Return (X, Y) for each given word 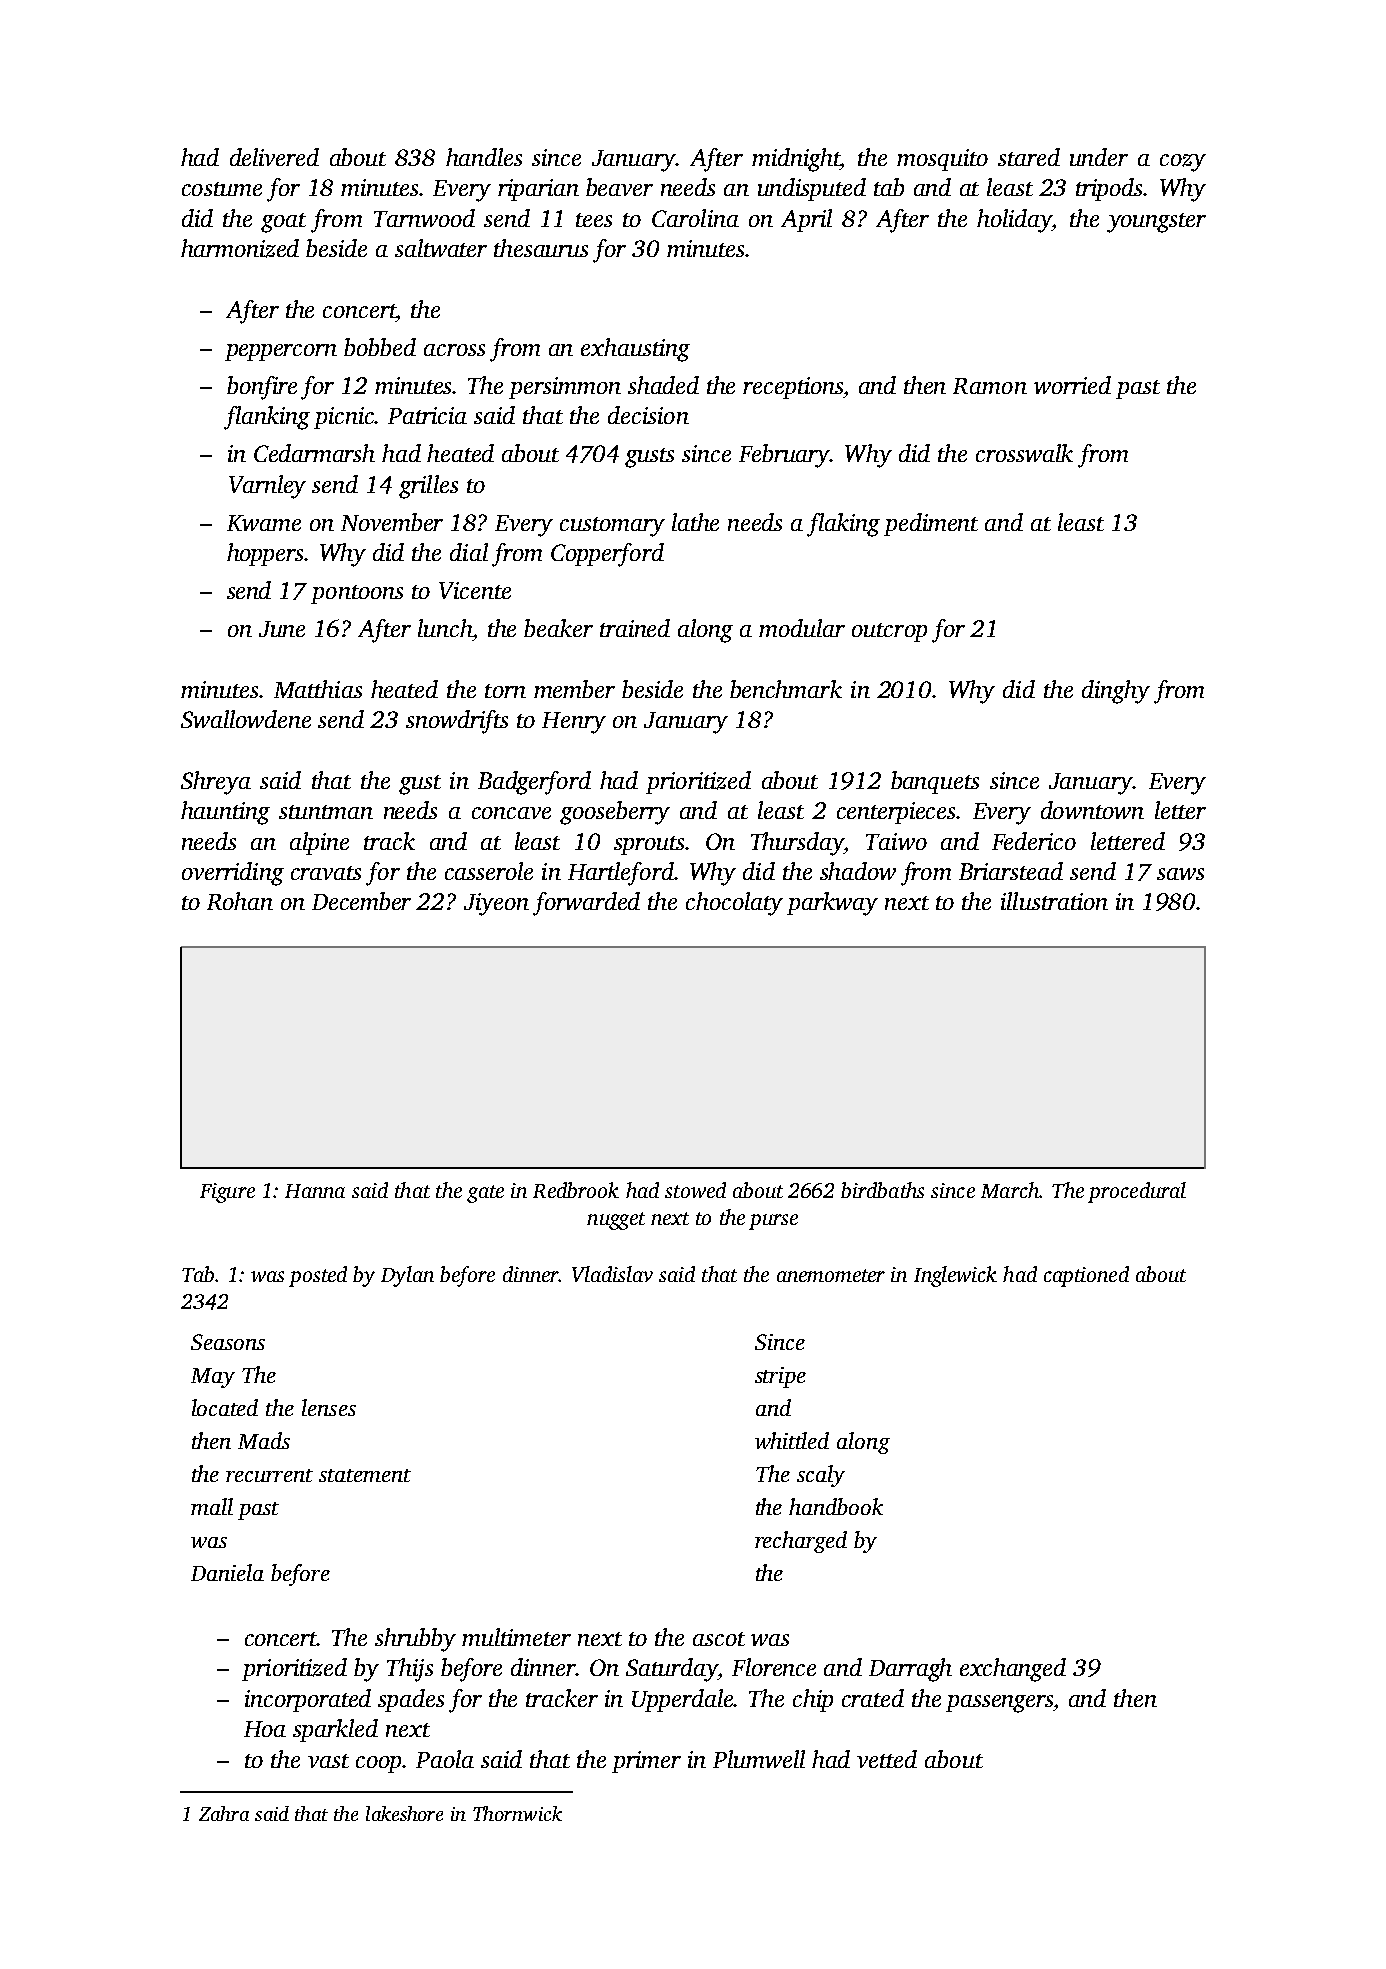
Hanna (315, 1191)
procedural (1137, 1192)
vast (328, 1761)
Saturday (672, 1670)
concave (511, 813)
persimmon (565, 388)
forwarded (586, 904)
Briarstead (1011, 871)
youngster (1156, 223)
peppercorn (281, 352)
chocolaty (734, 904)
